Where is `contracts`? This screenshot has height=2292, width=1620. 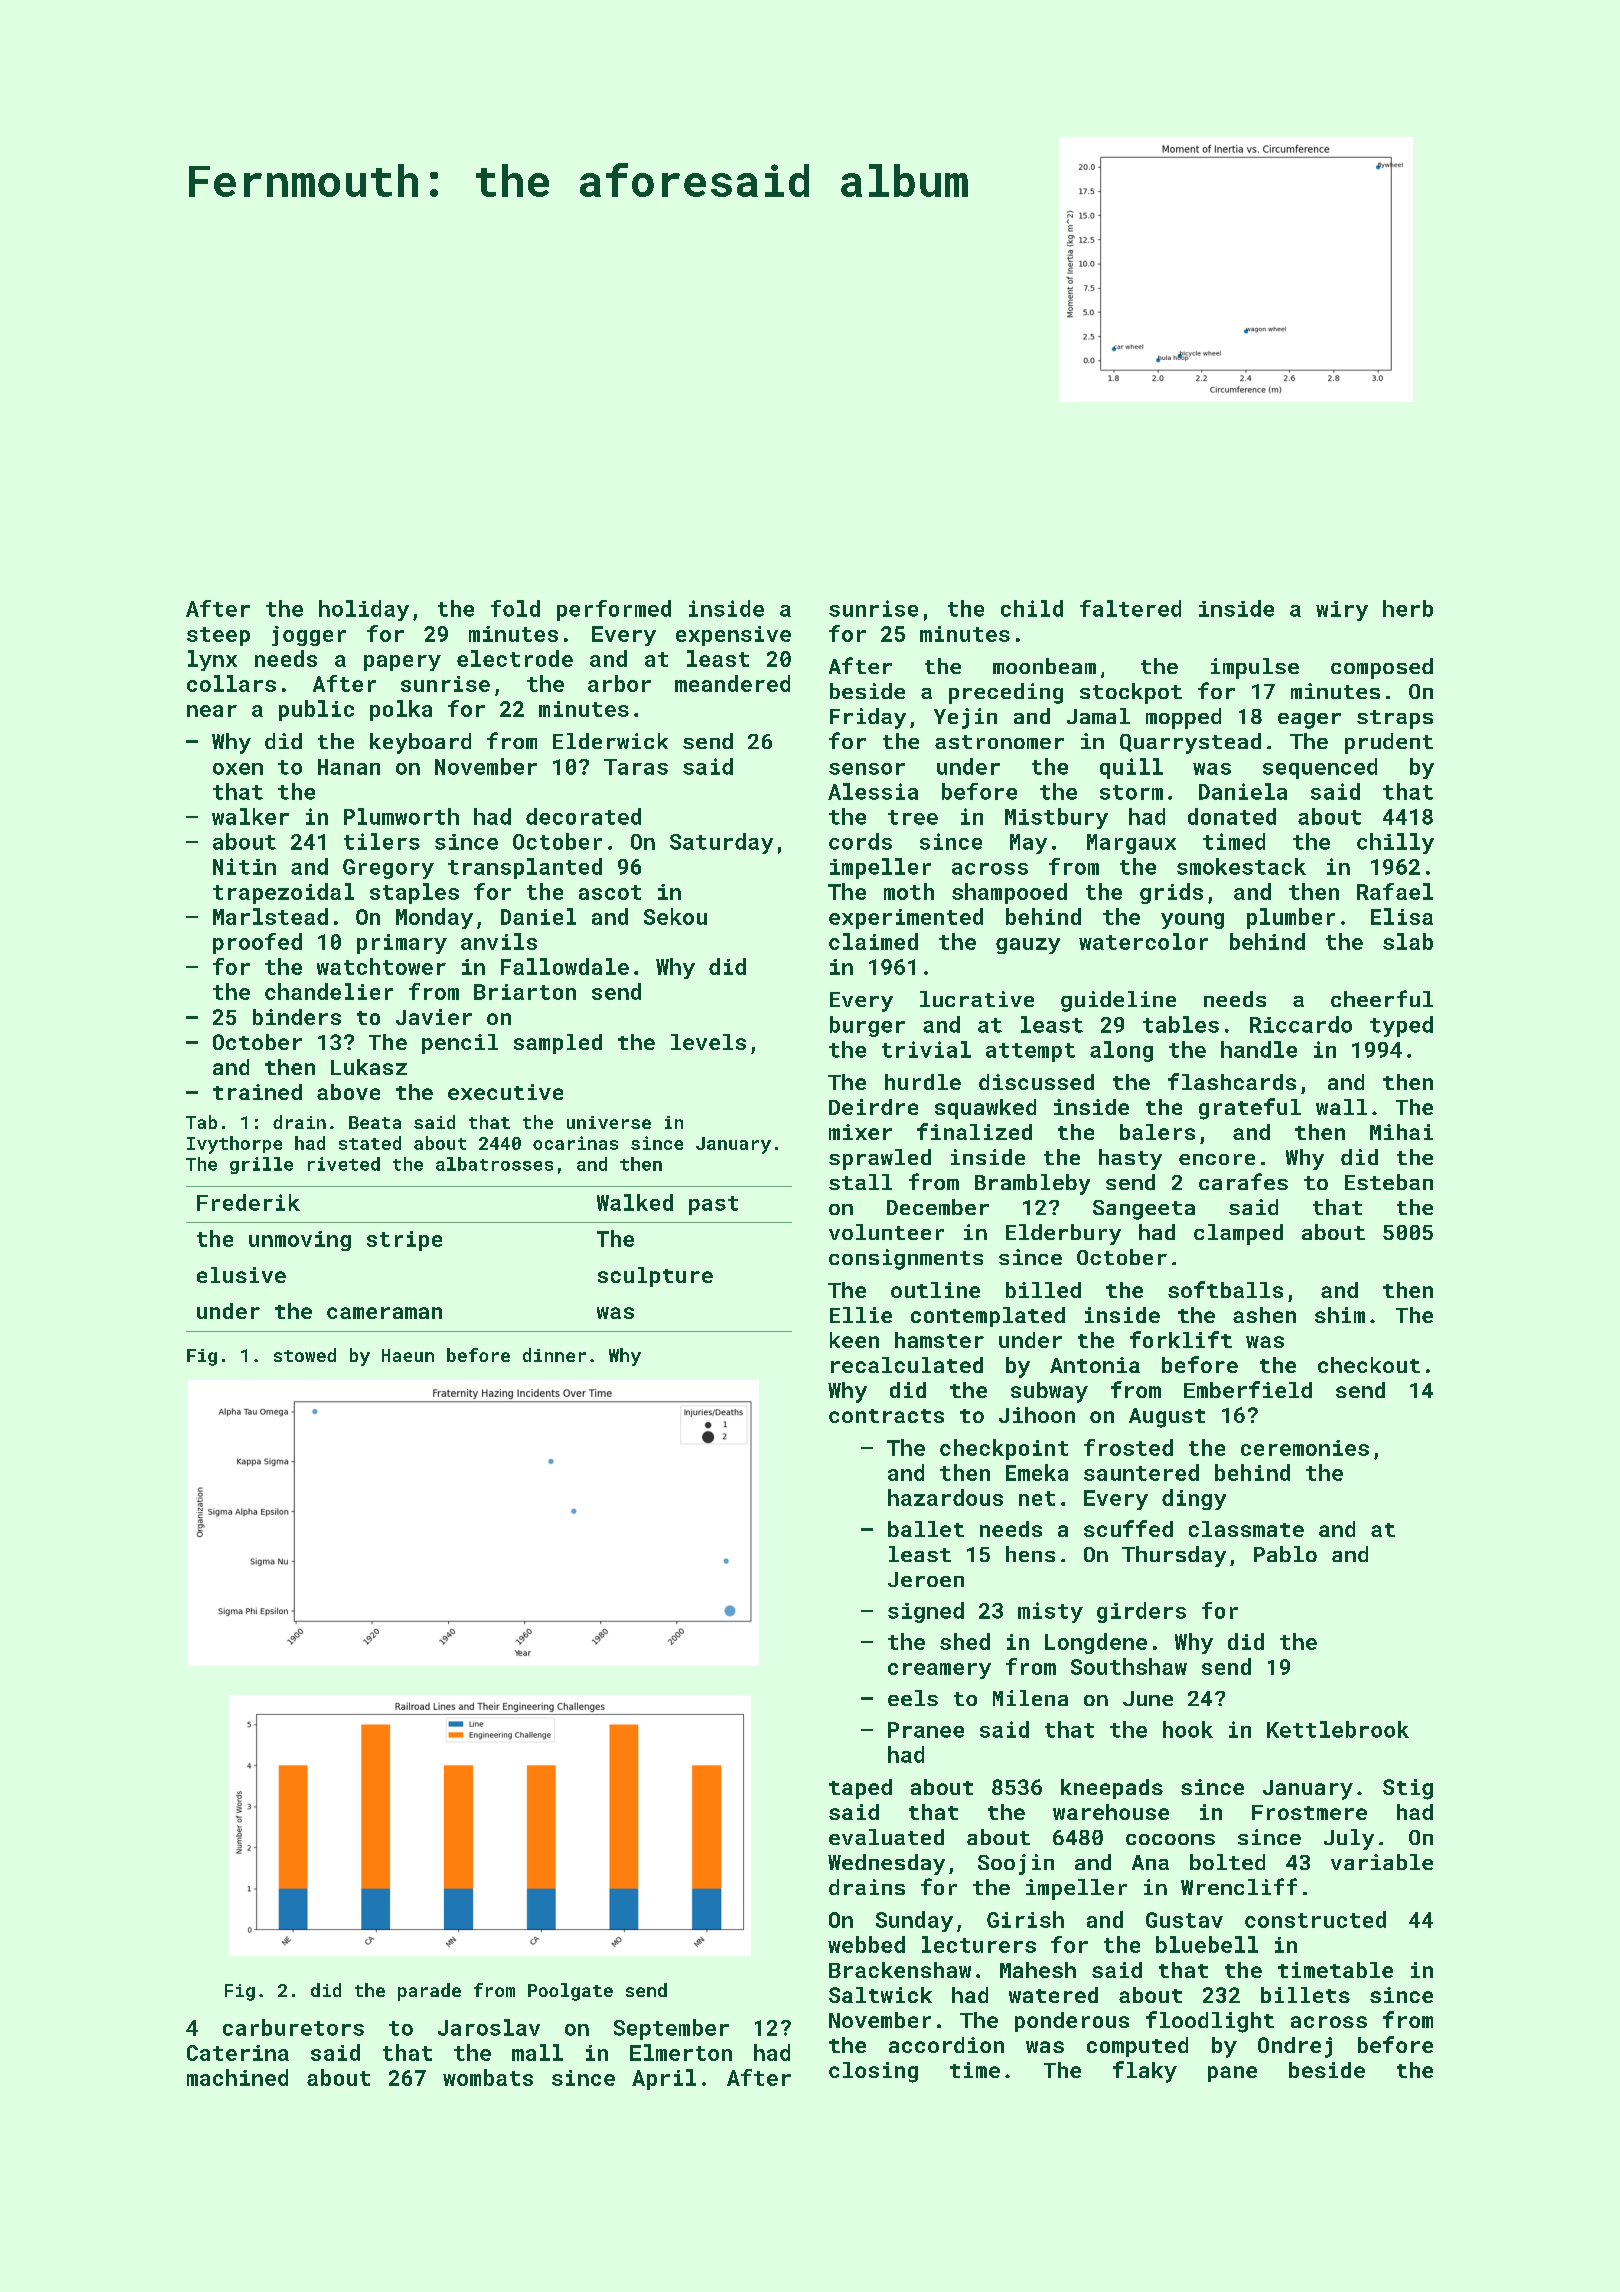 contracts is located at coordinates (886, 1416).
